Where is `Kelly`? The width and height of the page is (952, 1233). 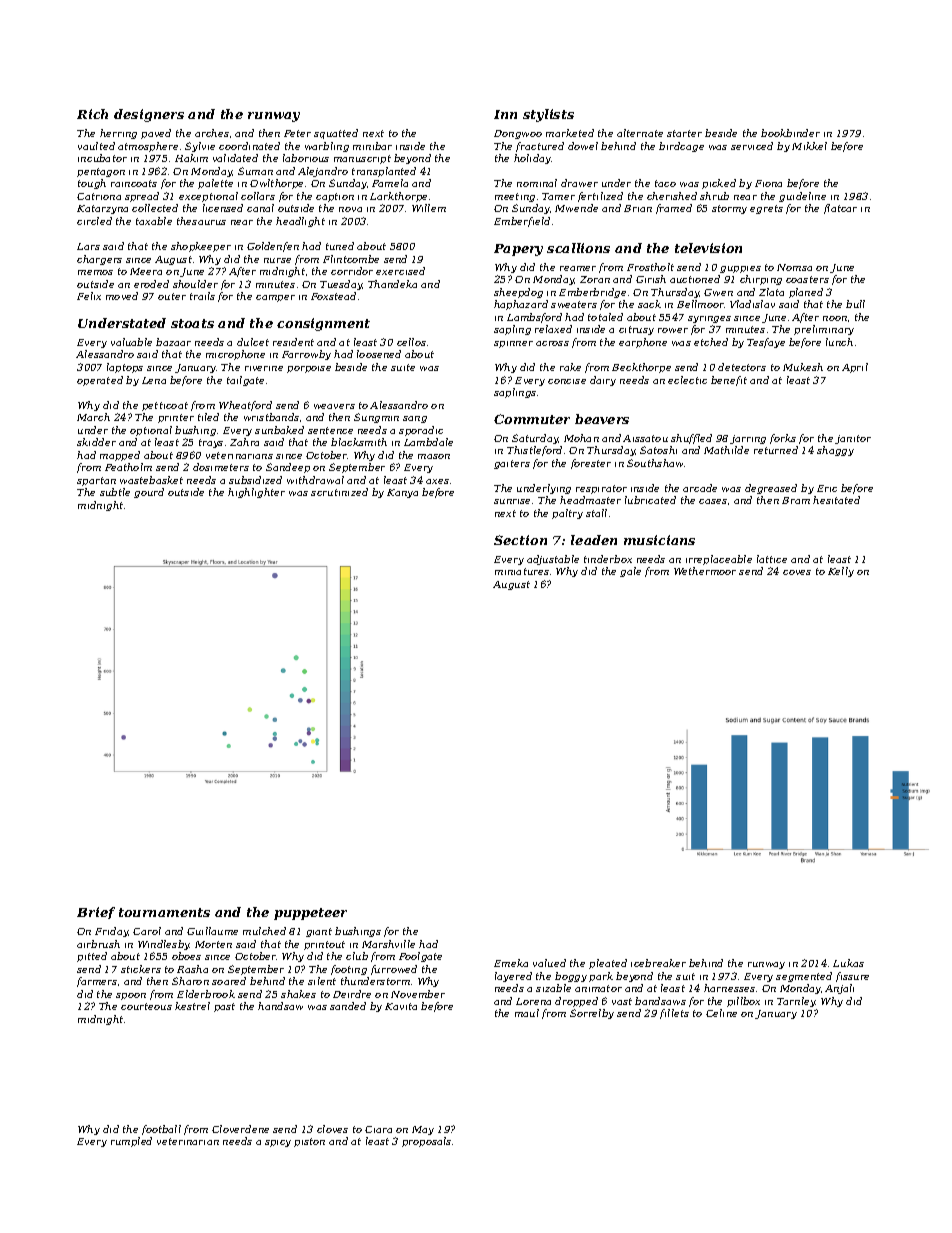 Kelly is located at coordinates (841, 572).
